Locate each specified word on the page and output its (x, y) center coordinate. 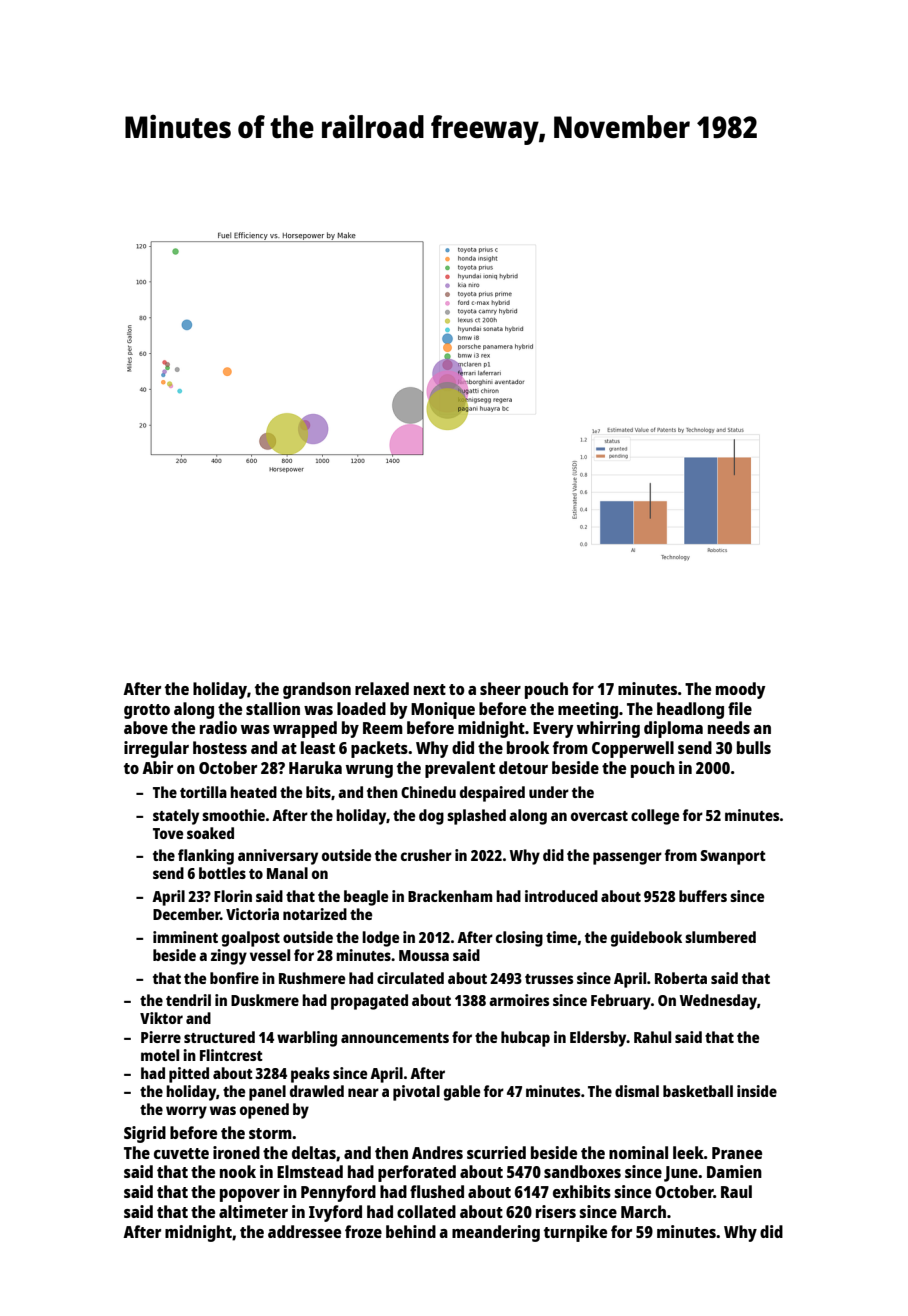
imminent (185, 937)
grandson (317, 690)
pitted (189, 1075)
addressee (304, 1231)
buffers (703, 896)
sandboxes (582, 1171)
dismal (637, 1091)
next (430, 689)
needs (729, 727)
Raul (736, 1191)
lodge (380, 939)
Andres (437, 1152)
